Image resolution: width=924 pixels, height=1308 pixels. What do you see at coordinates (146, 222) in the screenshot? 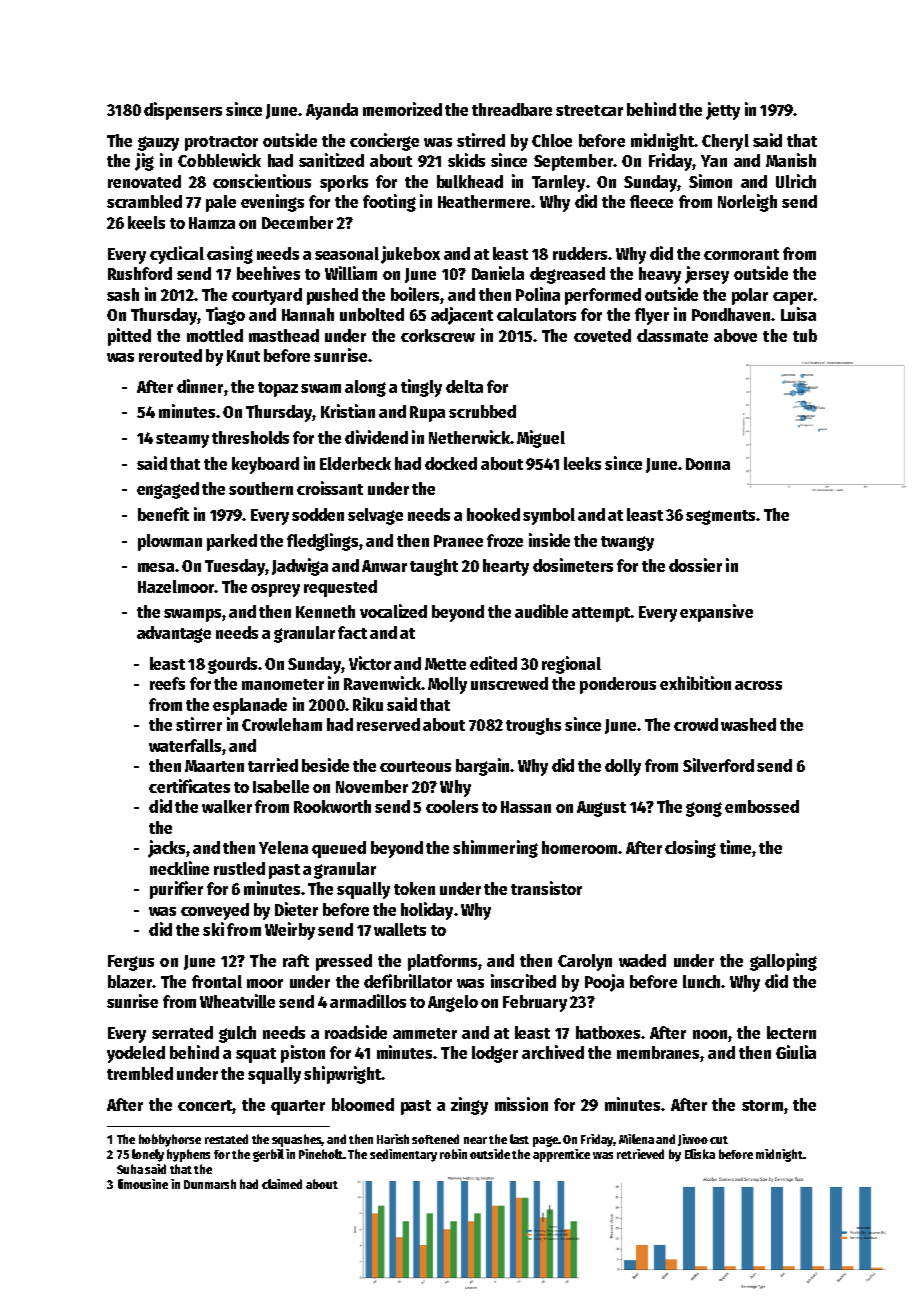
I see `keels` at bounding box center [146, 222].
